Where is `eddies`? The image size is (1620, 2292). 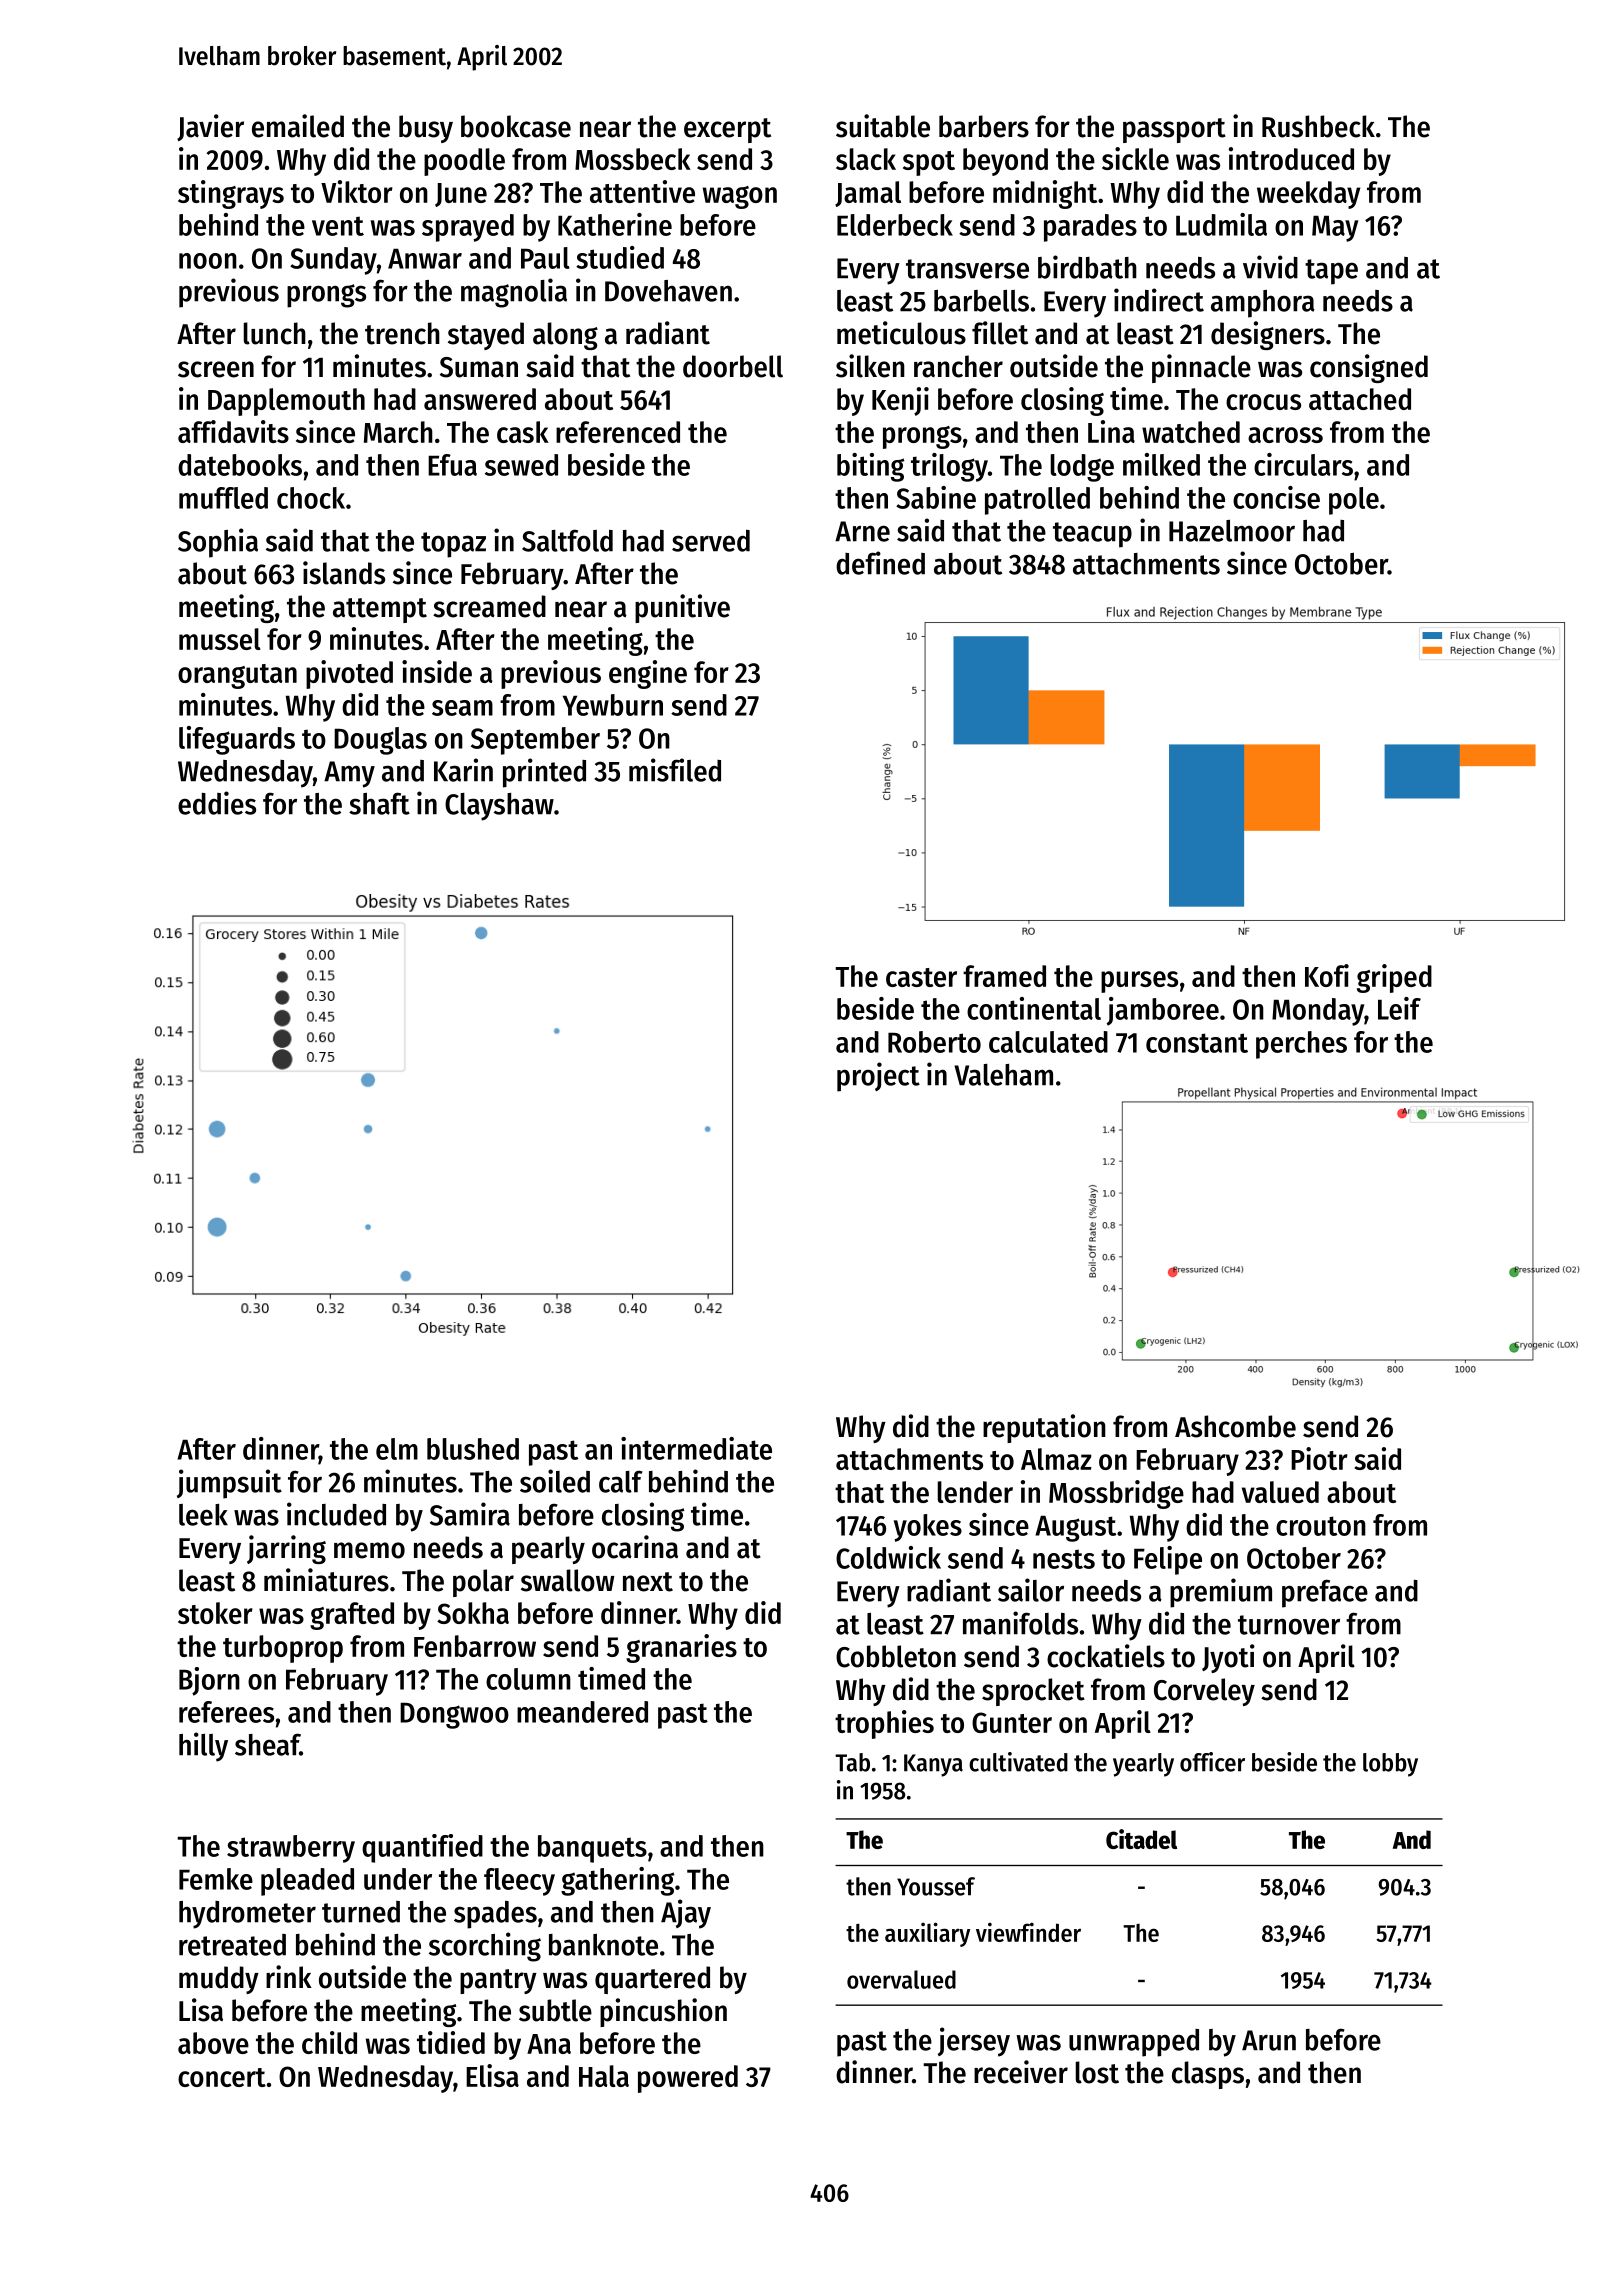 eddies is located at coordinates (217, 803).
